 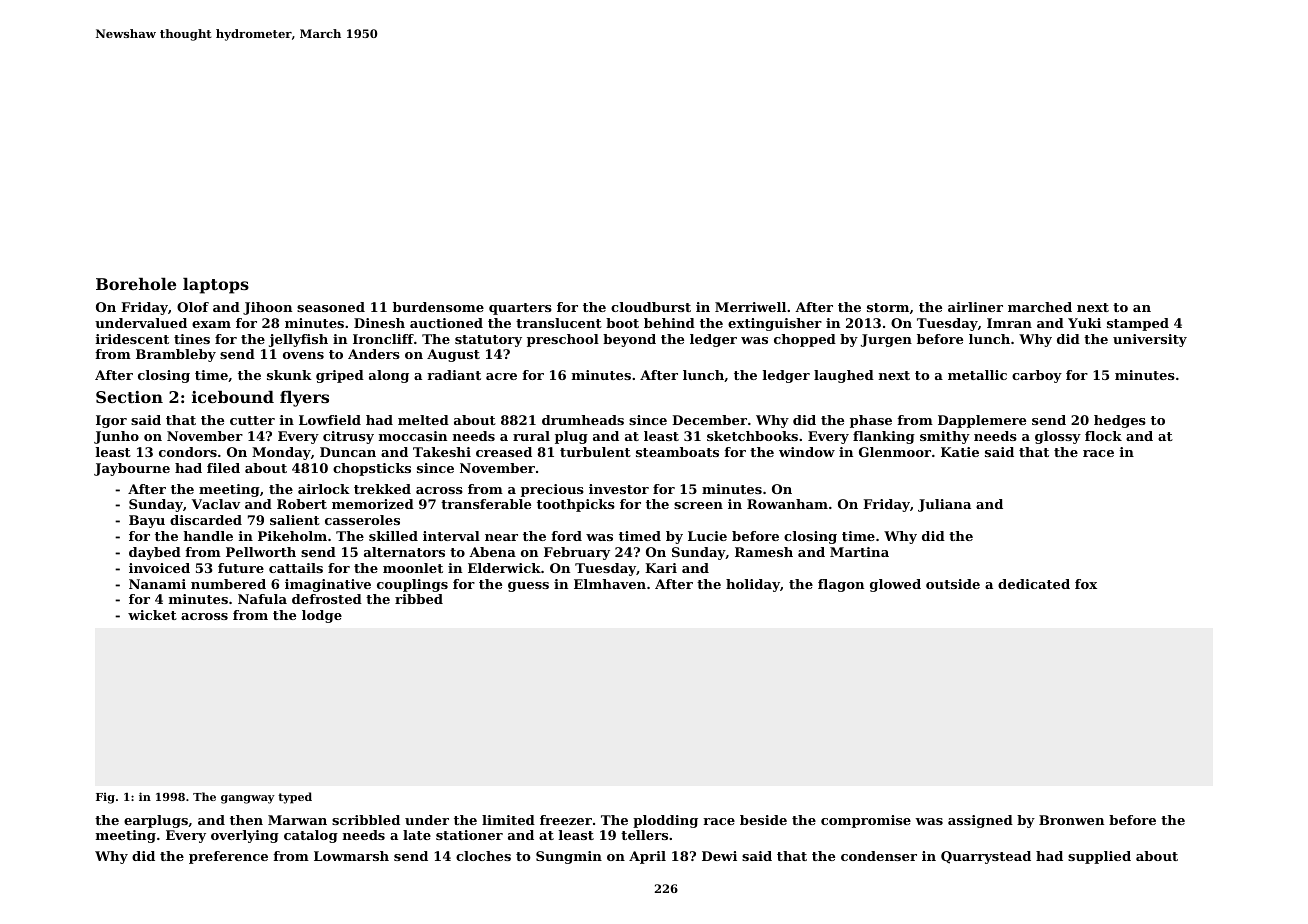 I want to click on Bronwen, so click(x=1071, y=820).
